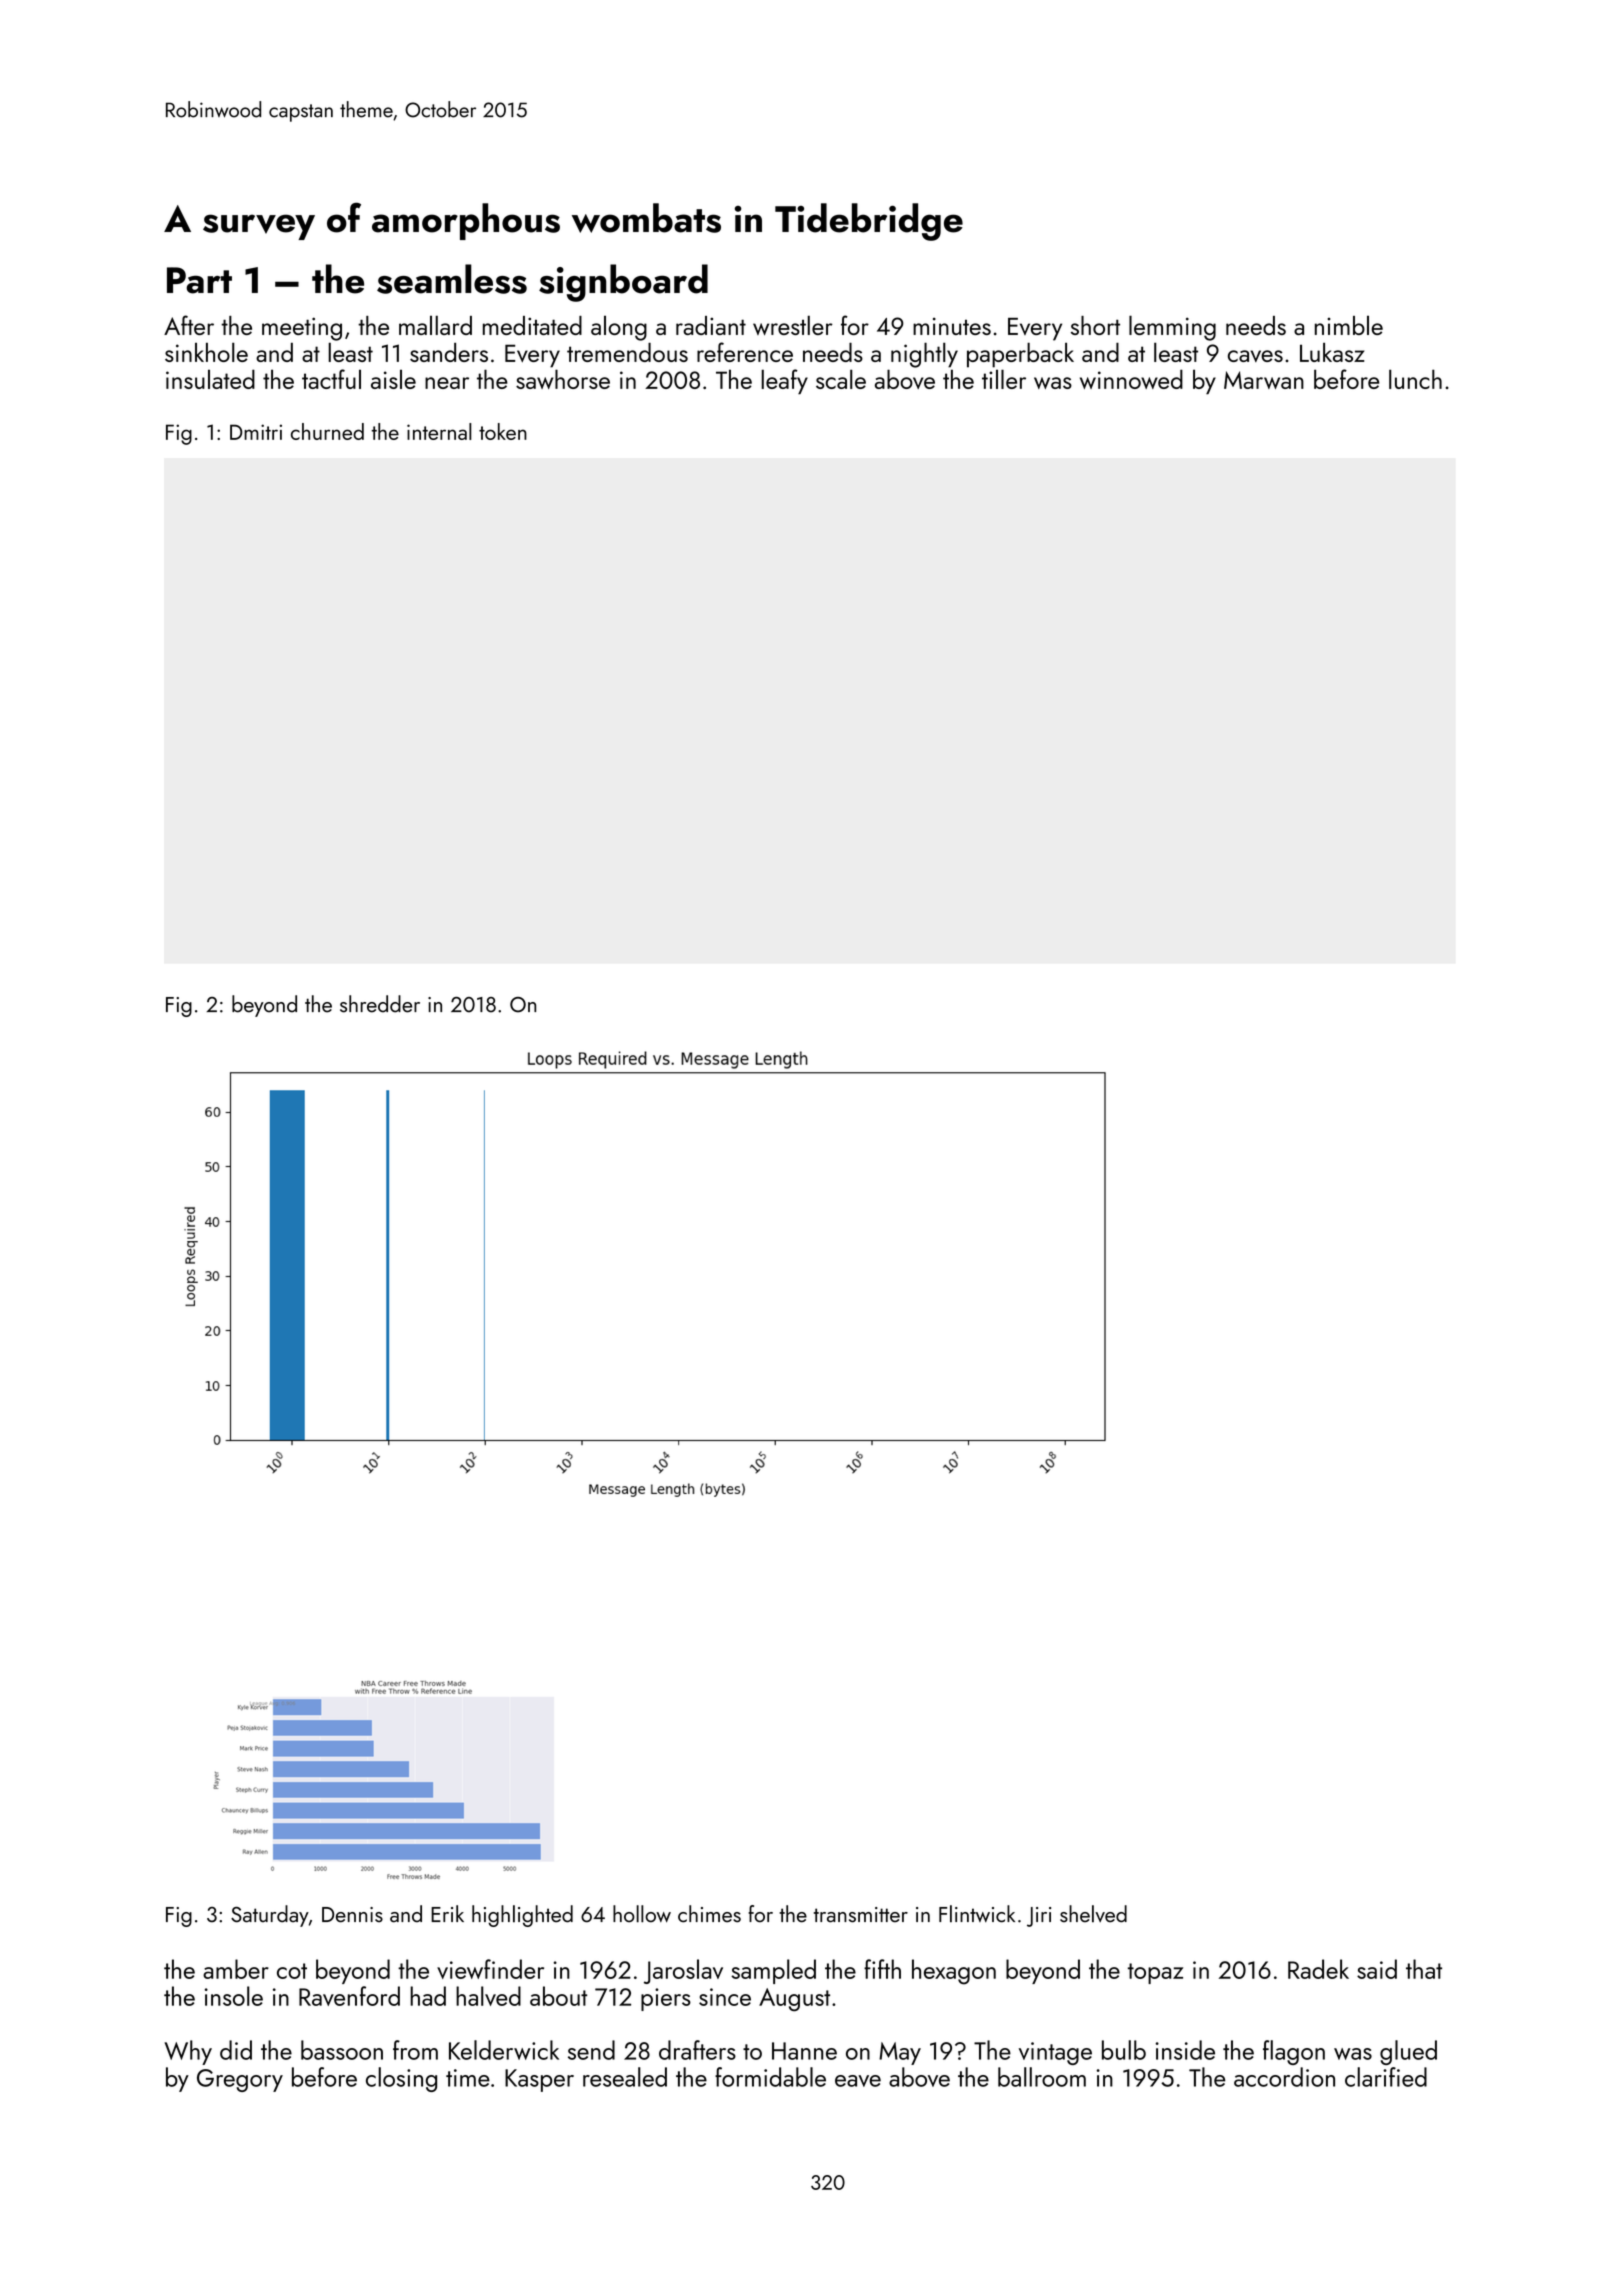 This screenshot has width=1620, height=2292. I want to click on eave, so click(858, 2081).
